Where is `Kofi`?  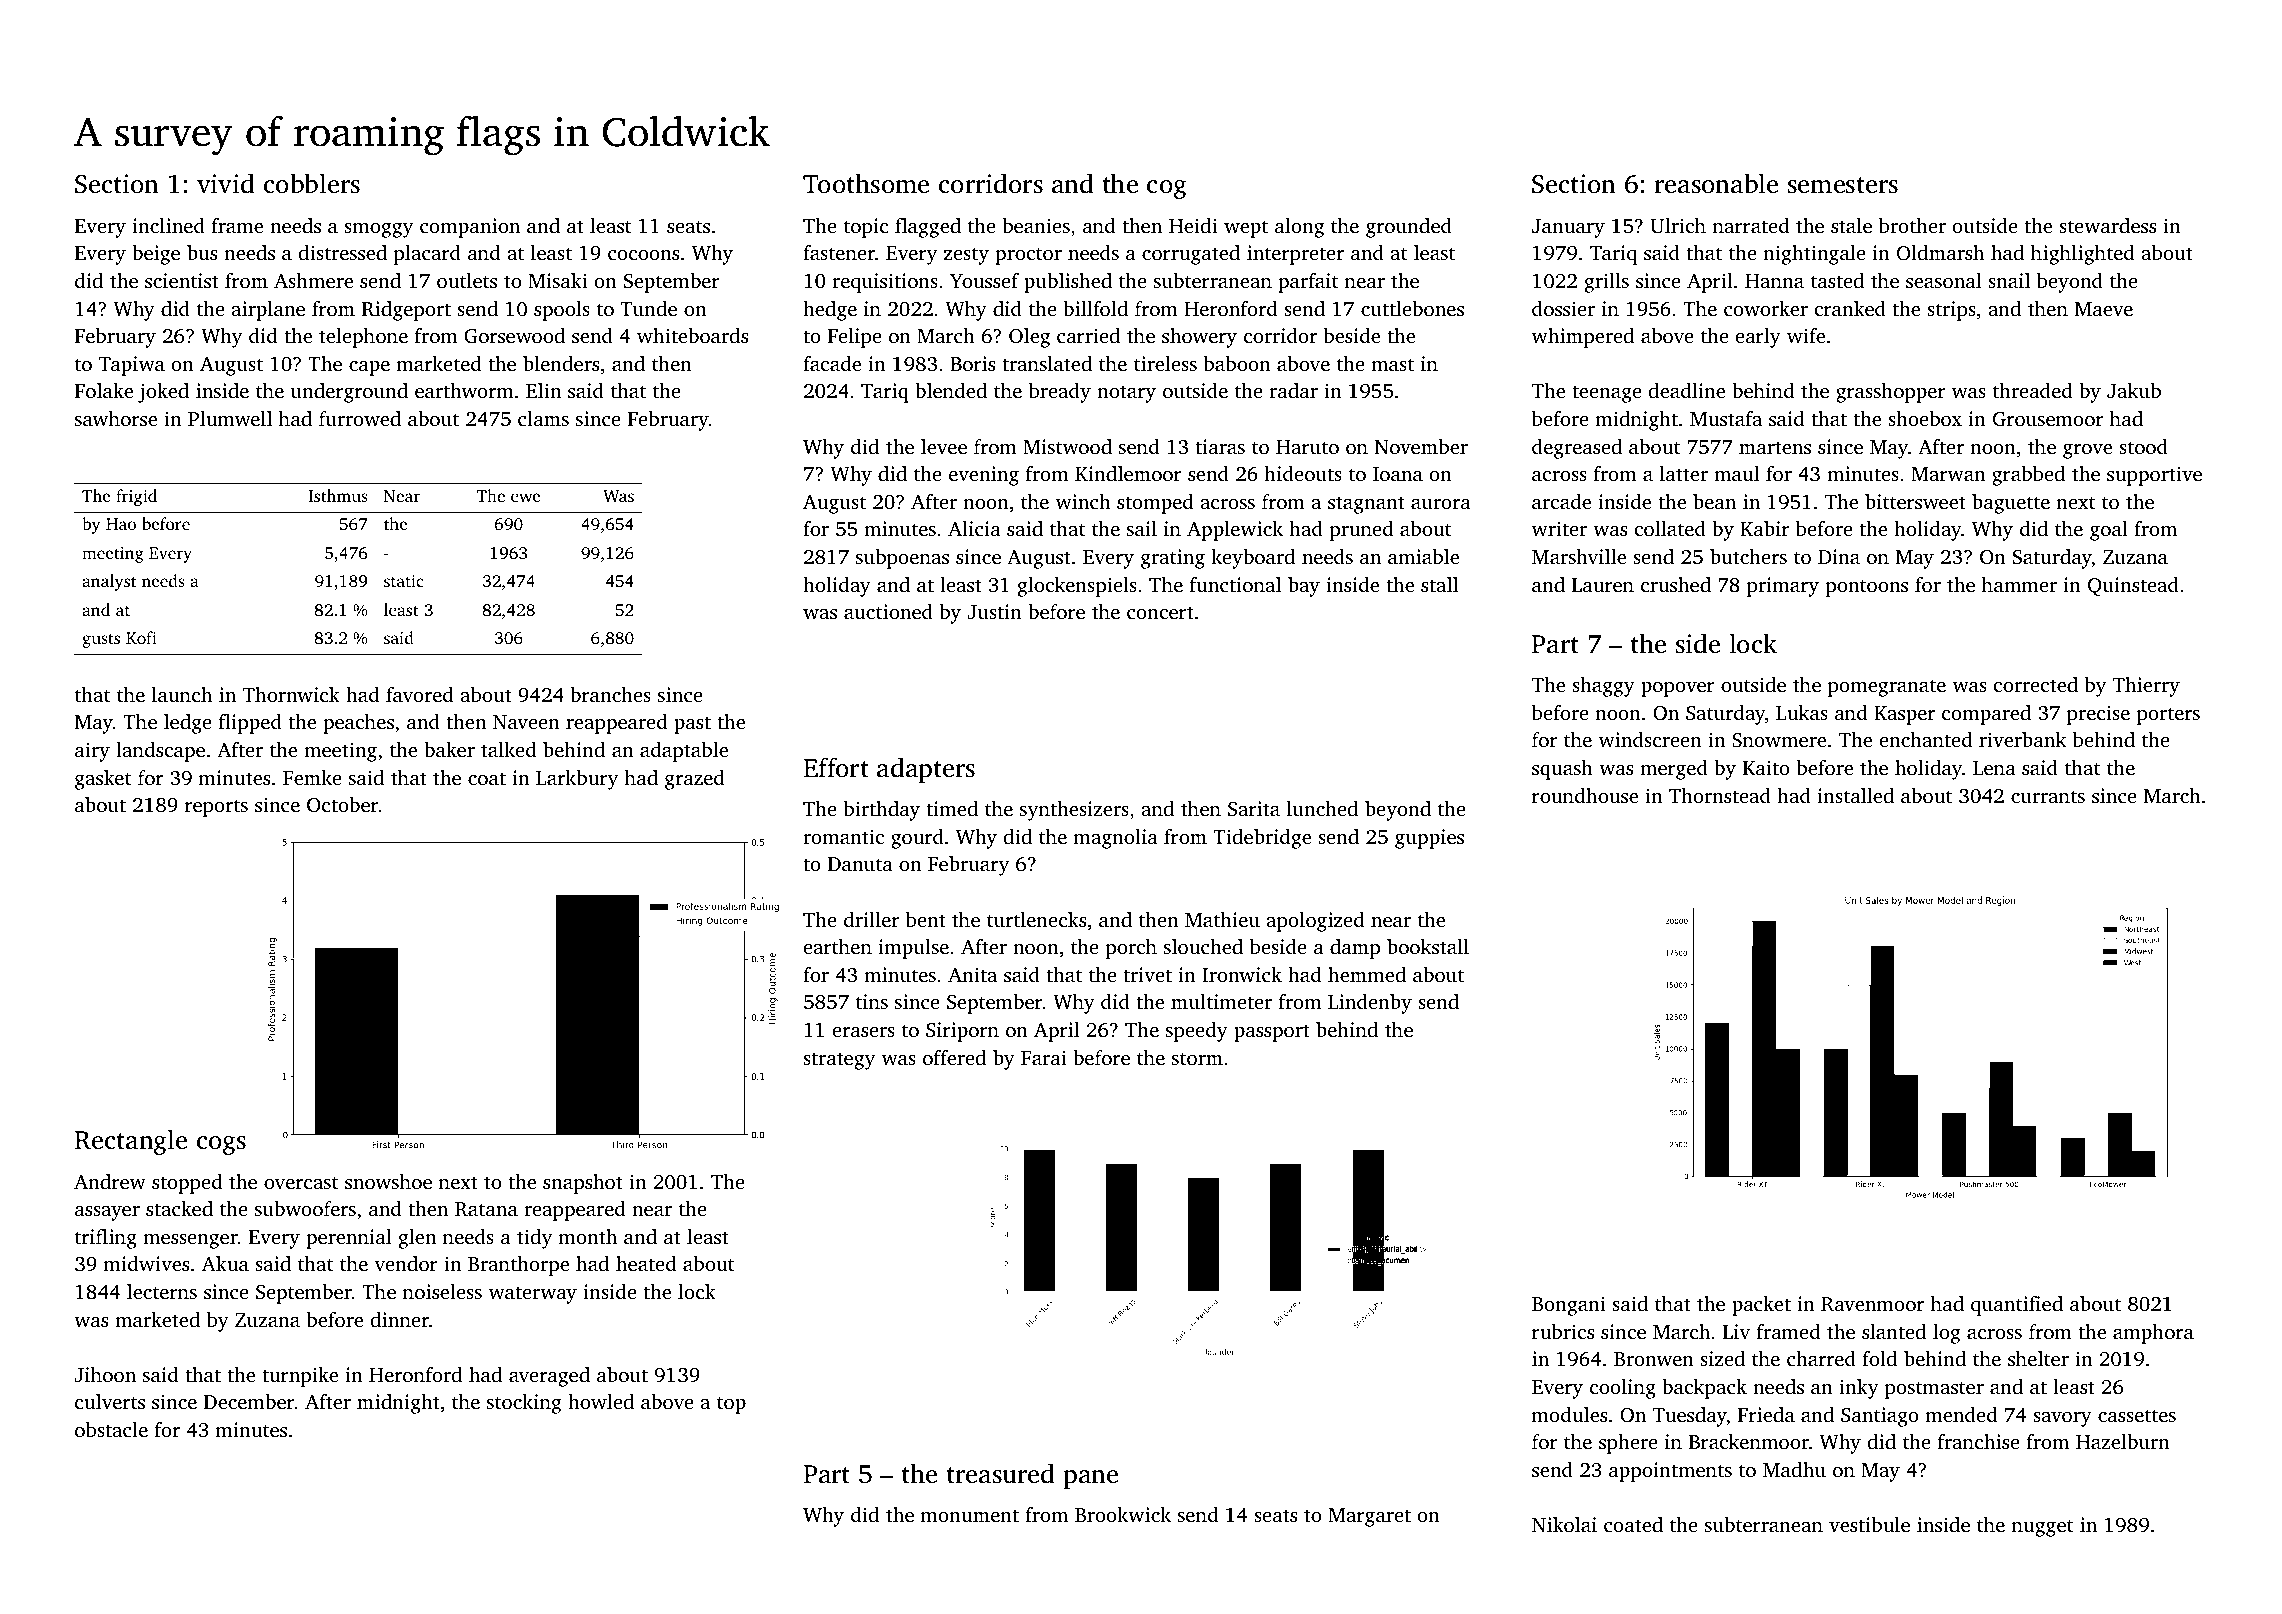 Kofi is located at coordinates (141, 637).
